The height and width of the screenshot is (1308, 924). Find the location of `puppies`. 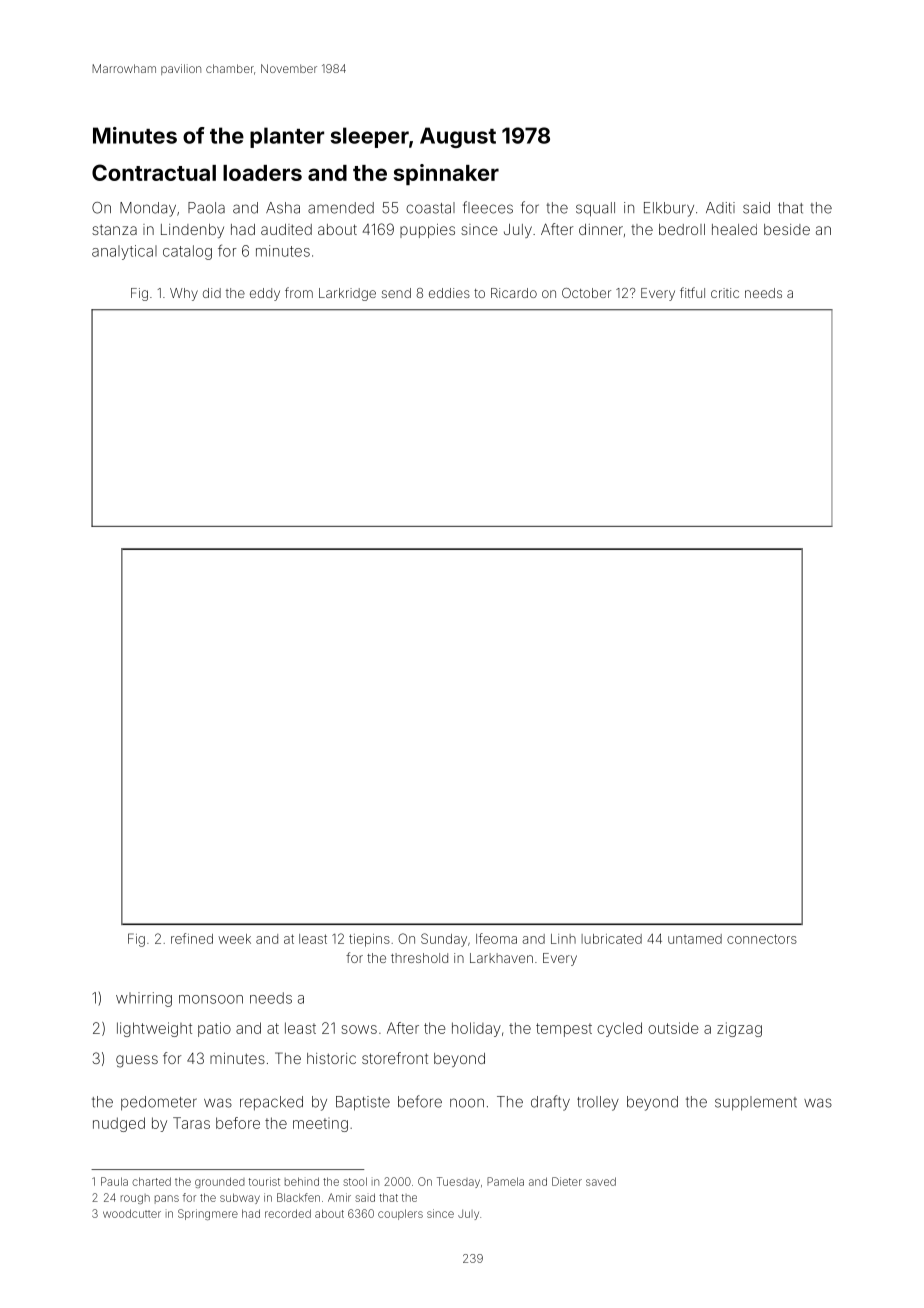

puppies is located at coordinates (427, 231).
